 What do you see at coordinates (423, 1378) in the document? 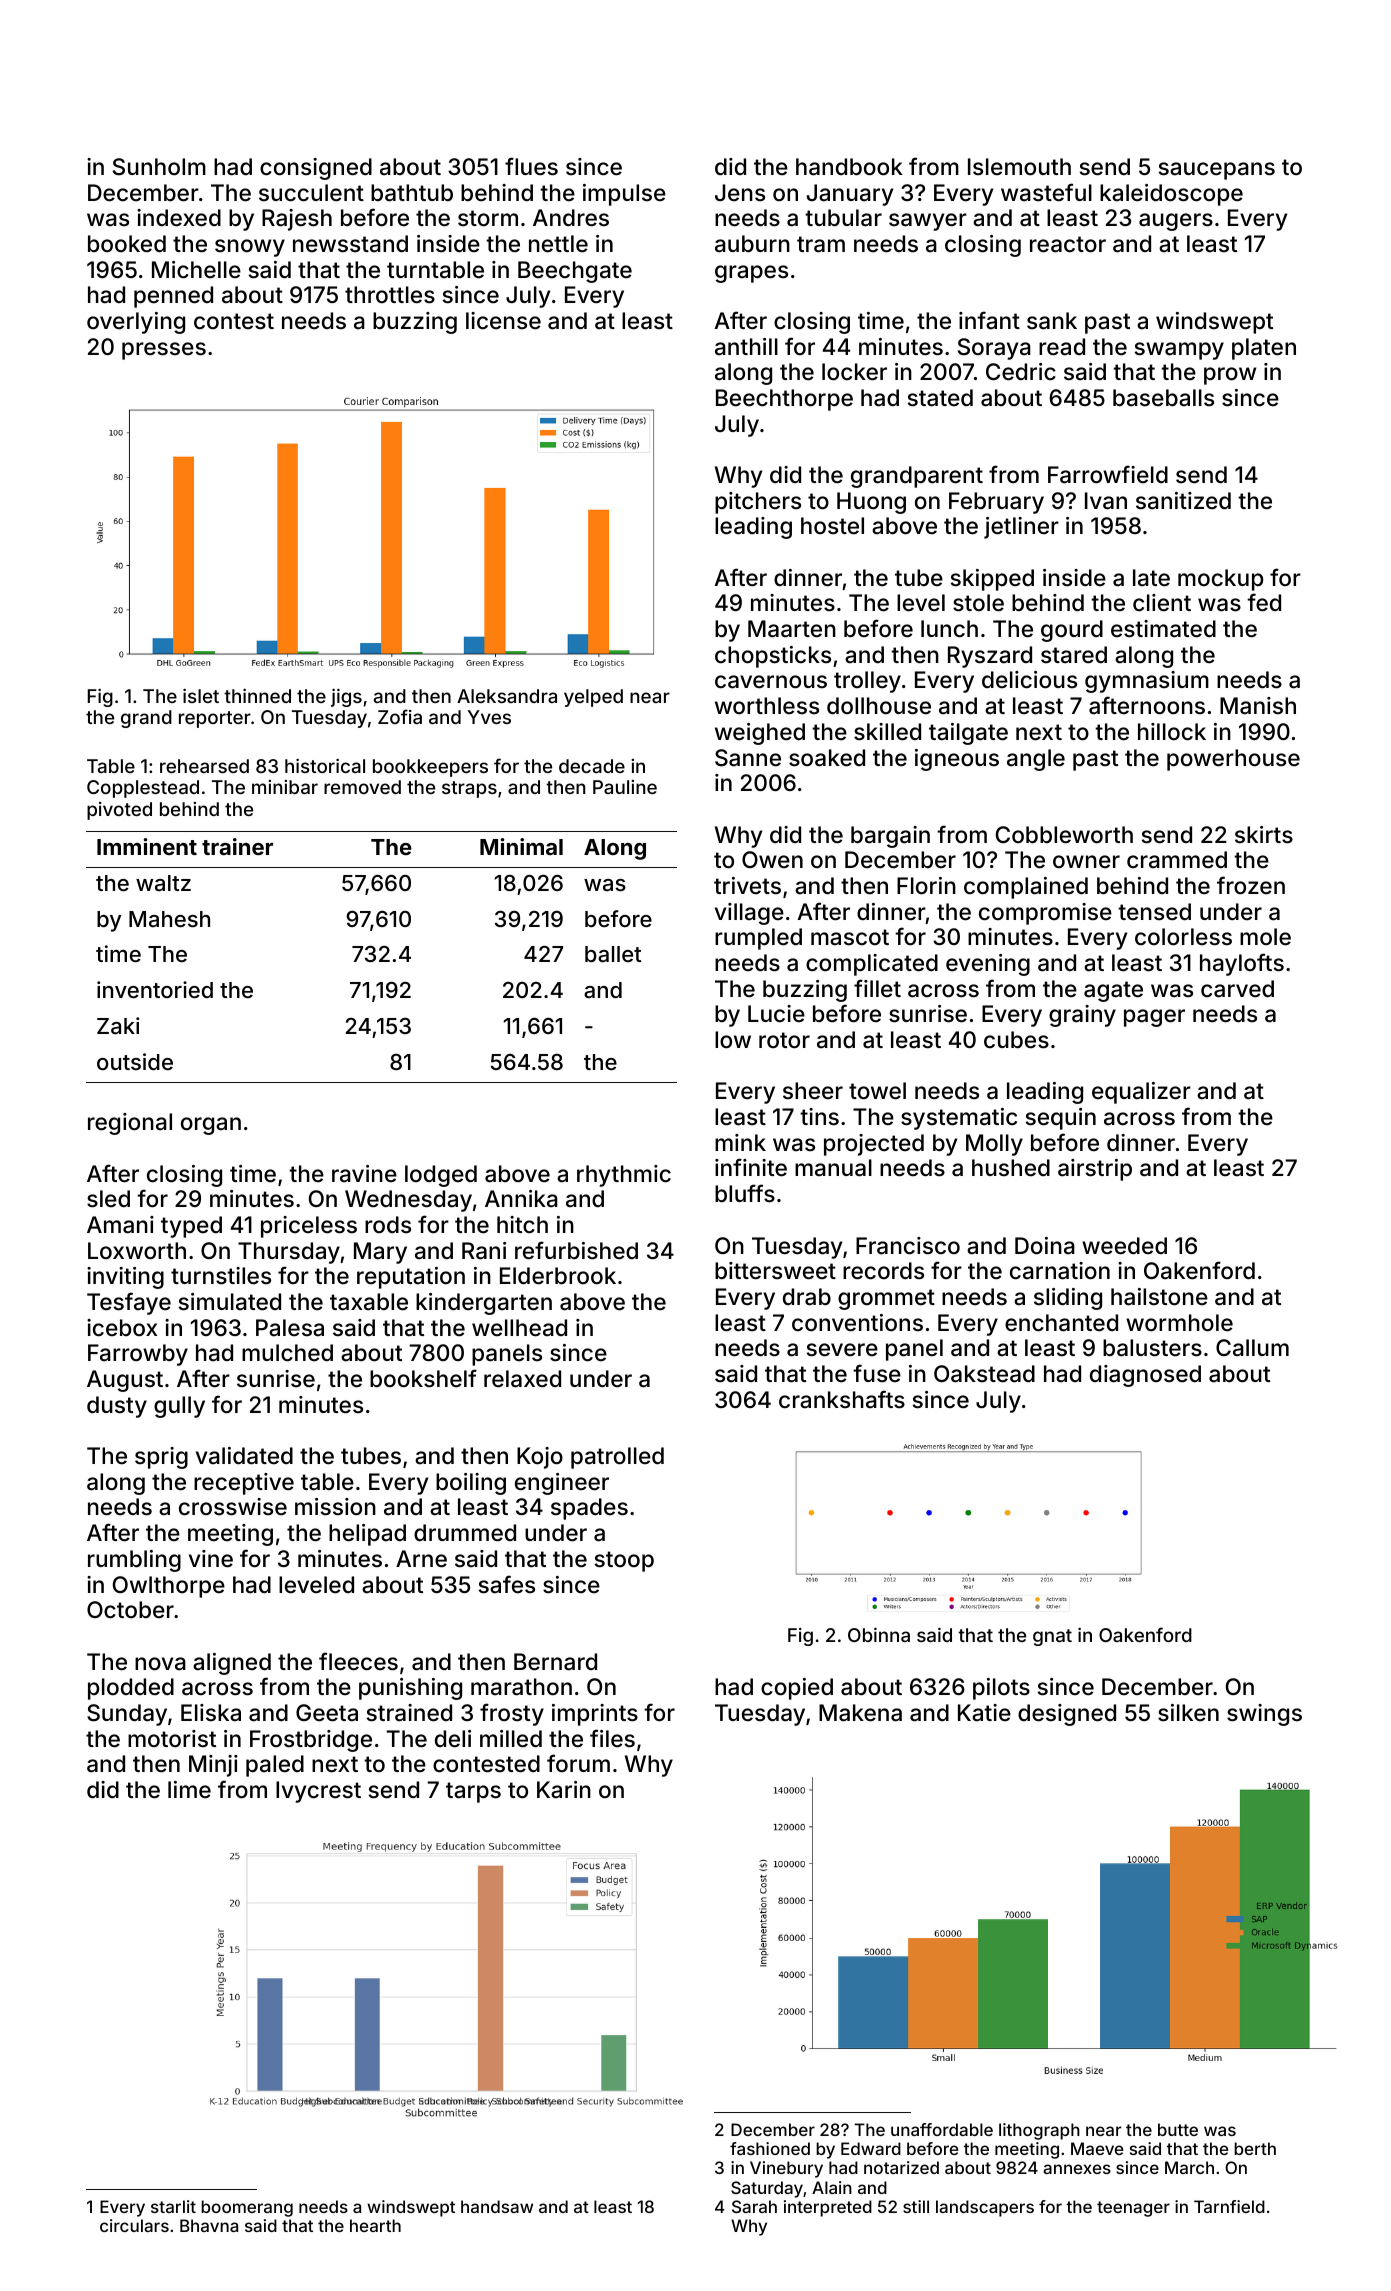
I see `bookshelf` at bounding box center [423, 1378].
